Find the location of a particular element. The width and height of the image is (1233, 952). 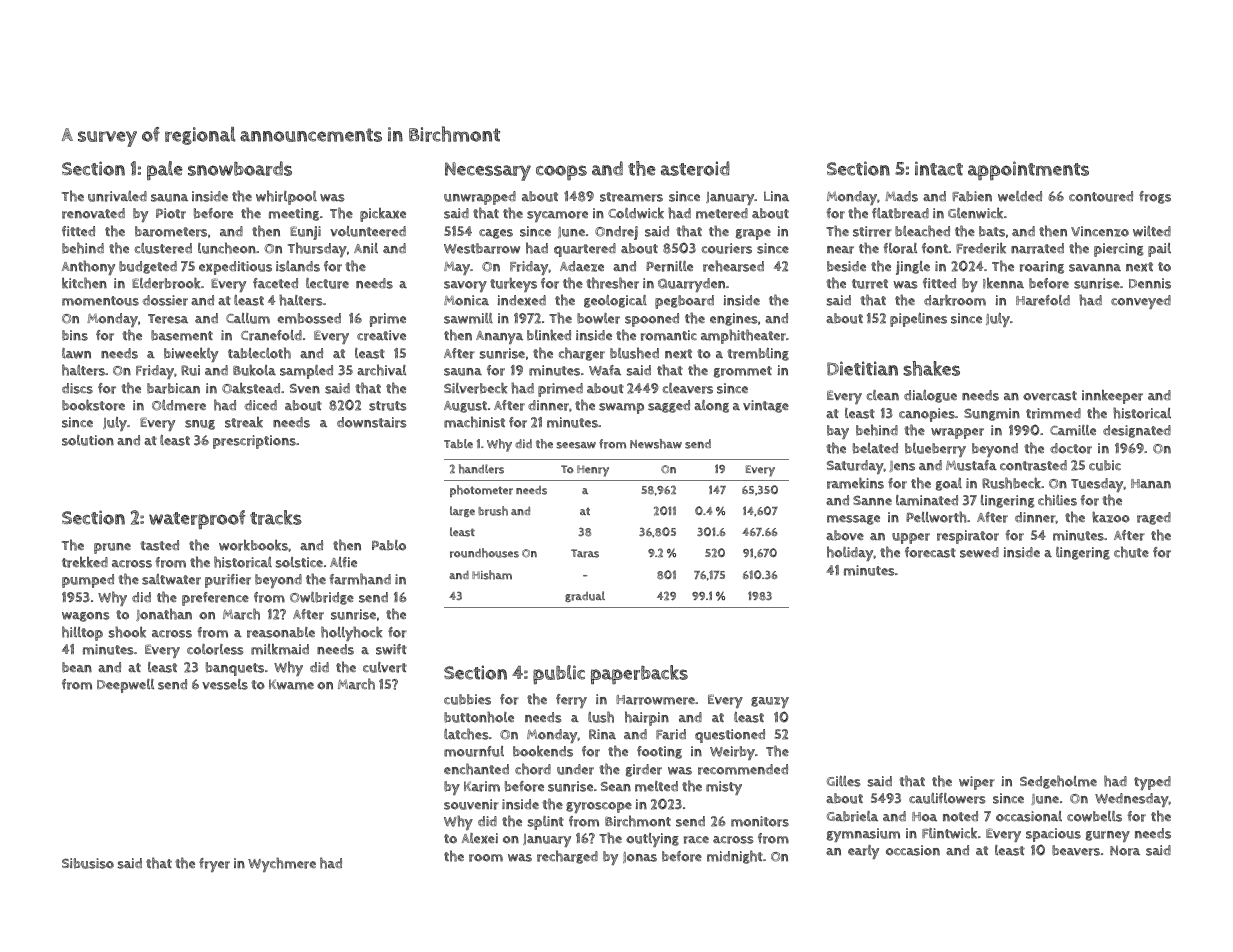

Deepwell is located at coordinates (125, 686).
